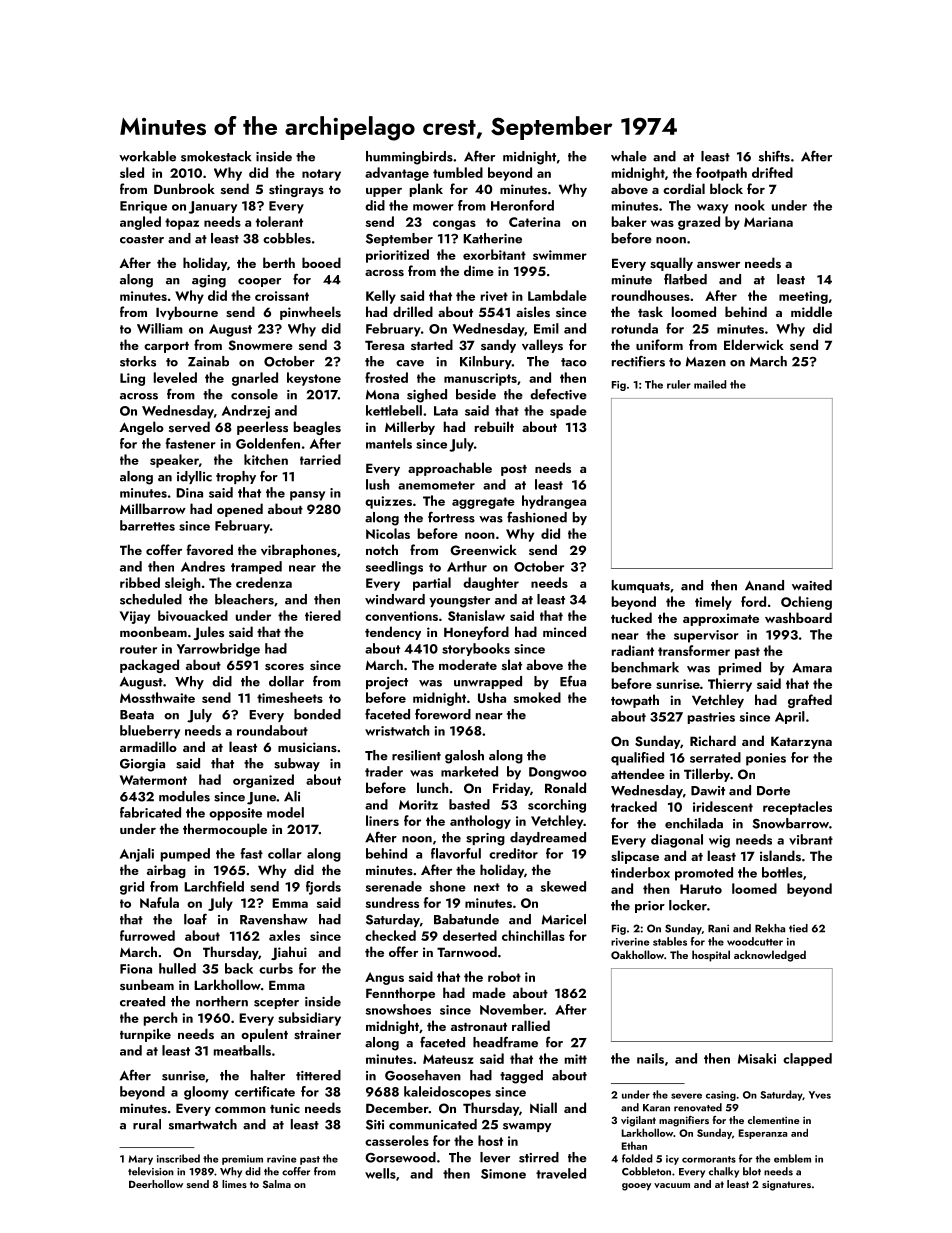 Image resolution: width=952 pixels, height=1233 pixels. Describe the element at coordinates (812, 585) in the document. I see `waited` at that location.
